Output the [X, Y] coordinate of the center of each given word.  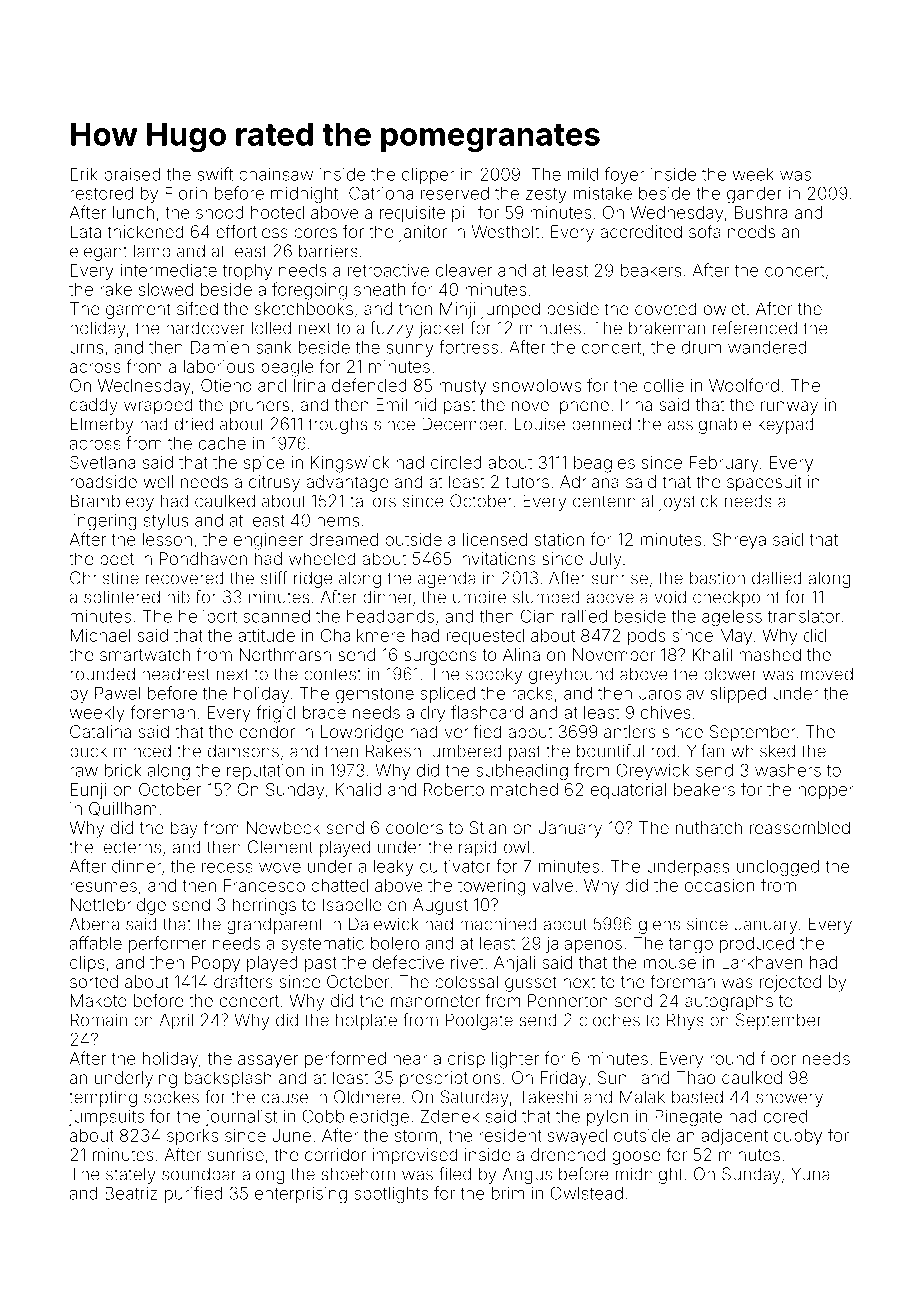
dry [433, 714]
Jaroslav [671, 693]
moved [827, 674]
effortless [252, 231]
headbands [390, 616]
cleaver [464, 270]
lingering [103, 522]
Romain [99, 1020]
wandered [767, 347]
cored [785, 1116]
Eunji [88, 791]
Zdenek [450, 1116]
